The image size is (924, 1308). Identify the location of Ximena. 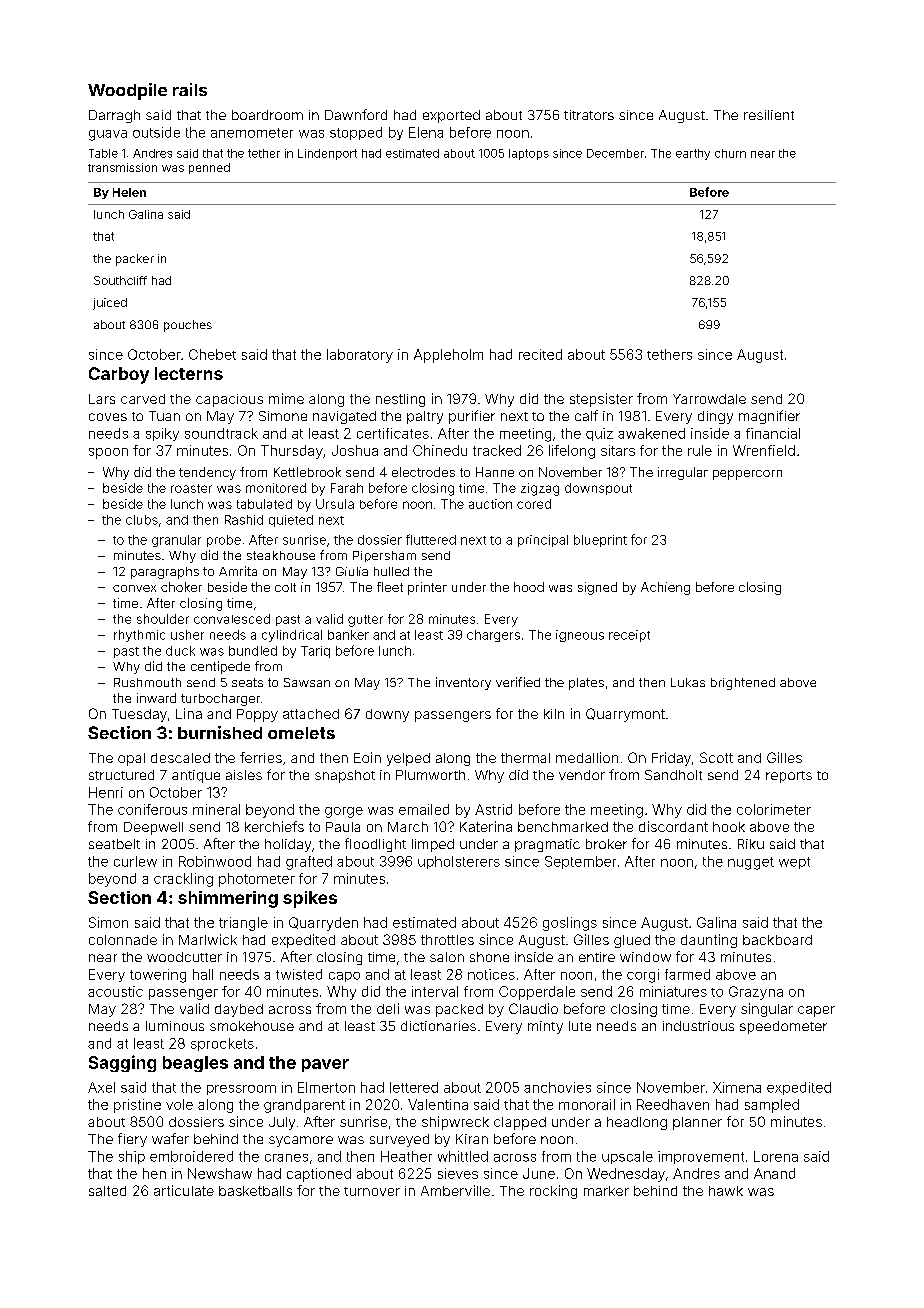
(737, 1087).
